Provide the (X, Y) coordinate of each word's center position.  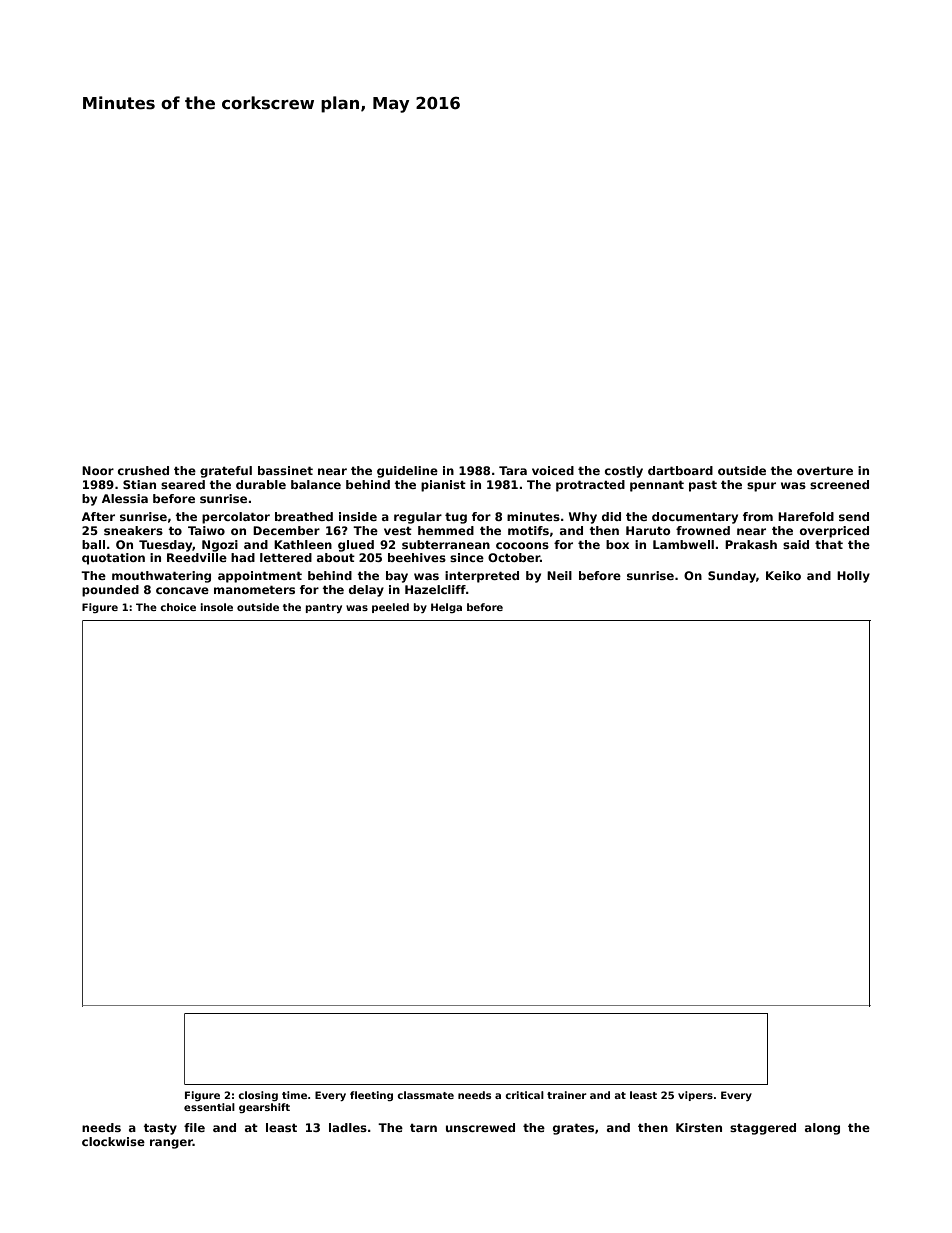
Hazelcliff (435, 589)
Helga (446, 608)
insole (216, 607)
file (194, 1127)
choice (178, 607)
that (829, 544)
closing (258, 1096)
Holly (853, 577)
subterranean (446, 544)
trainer (567, 1095)
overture (825, 471)
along (822, 1129)
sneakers (133, 530)
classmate (425, 1095)
